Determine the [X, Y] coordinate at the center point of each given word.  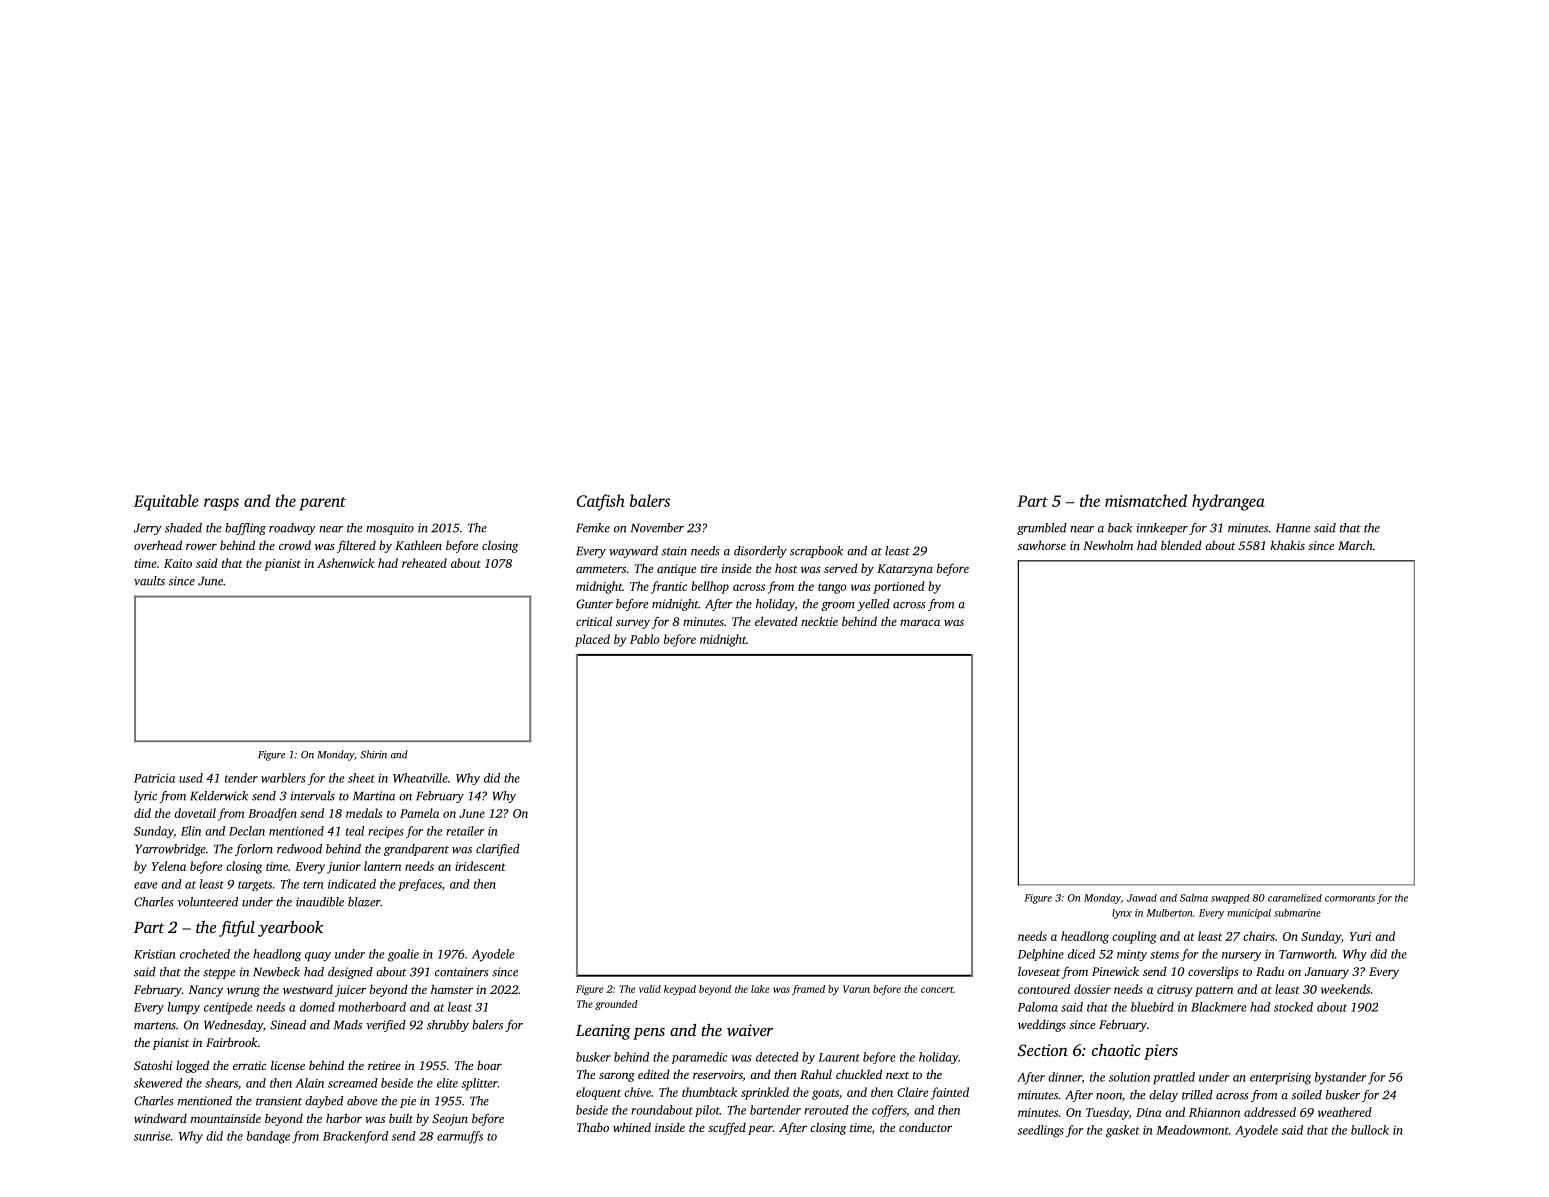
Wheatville [420, 778]
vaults [149, 581]
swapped [1230, 899]
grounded [616, 1005]
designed [350, 973]
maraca [920, 623]
